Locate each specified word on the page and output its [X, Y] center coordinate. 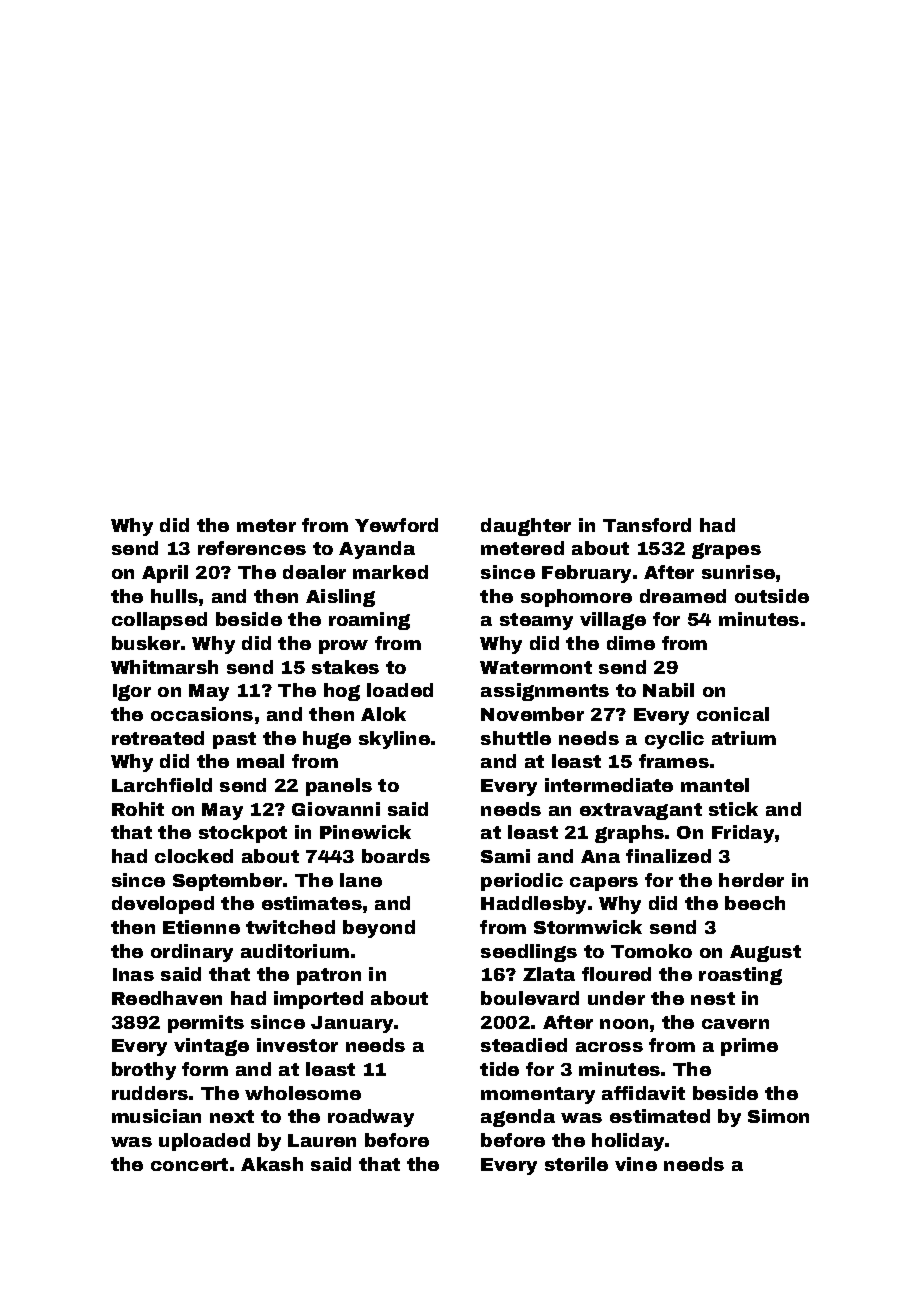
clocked [194, 856]
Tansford [647, 525]
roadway [371, 1118]
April [165, 574]
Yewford [396, 525]
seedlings [529, 953]
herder [751, 880]
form [205, 1069]
